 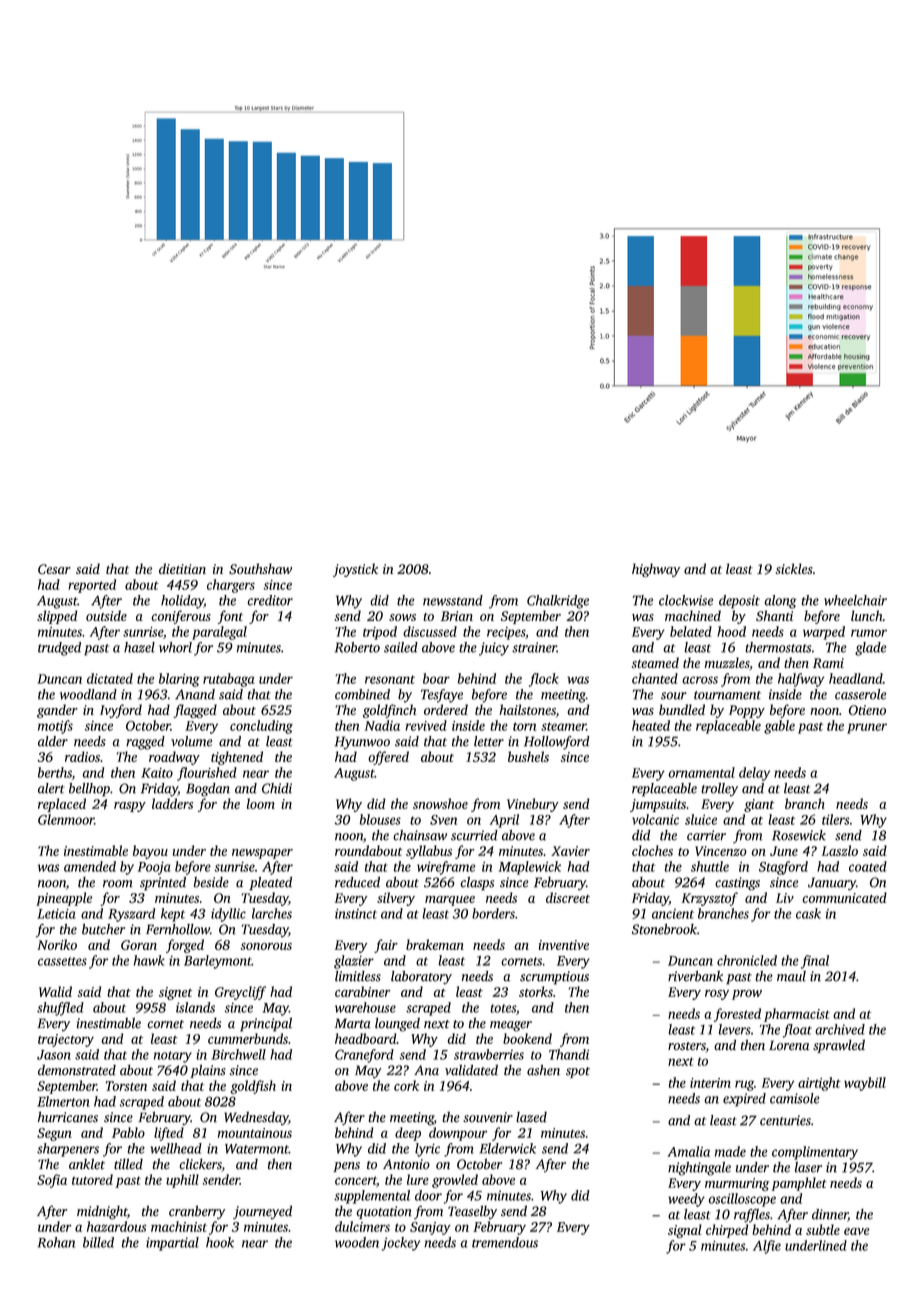 What do you see at coordinates (261, 727) in the screenshot?
I see `concluding` at bounding box center [261, 727].
